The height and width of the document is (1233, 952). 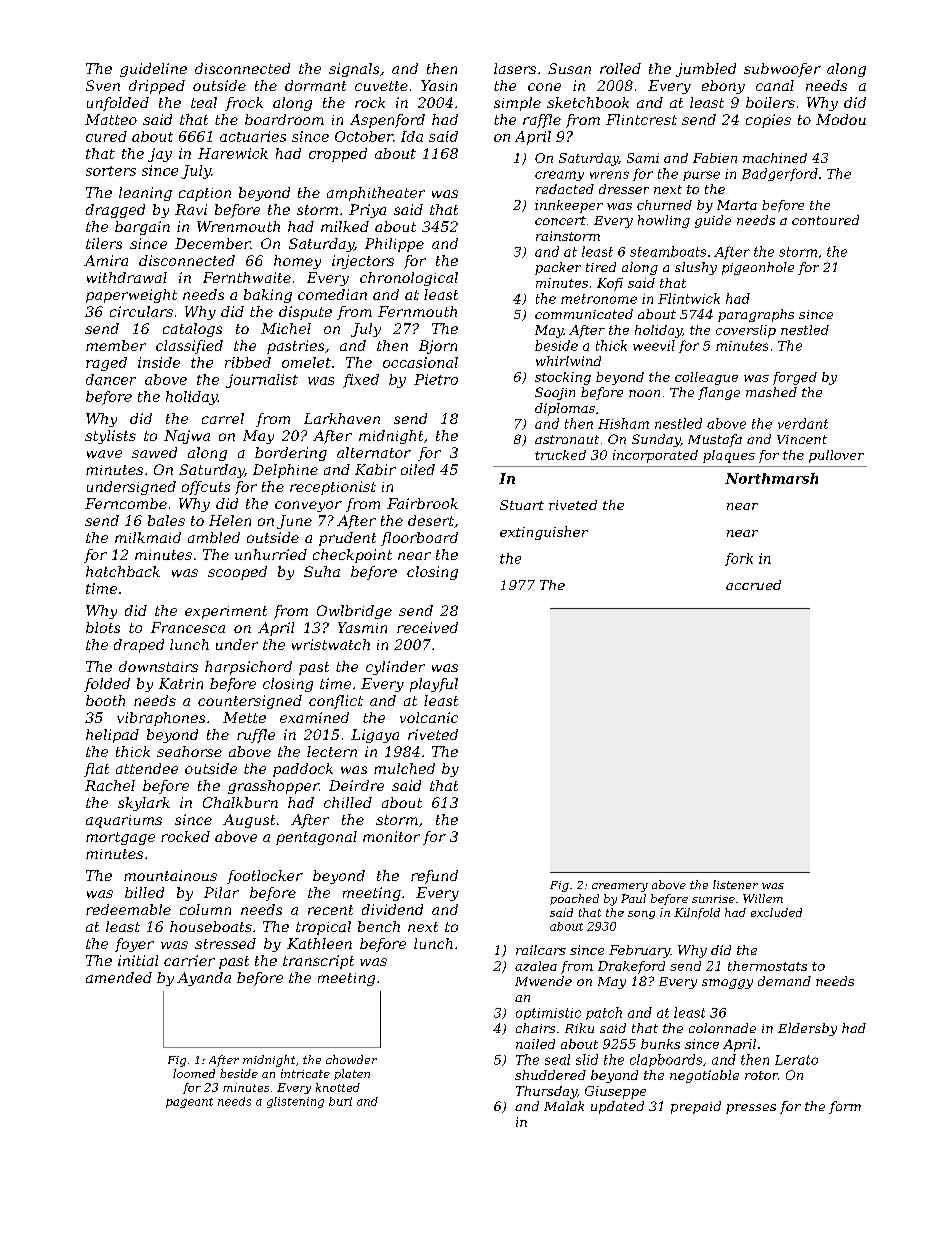 What do you see at coordinates (315, 85) in the document?
I see `dormant` at bounding box center [315, 85].
